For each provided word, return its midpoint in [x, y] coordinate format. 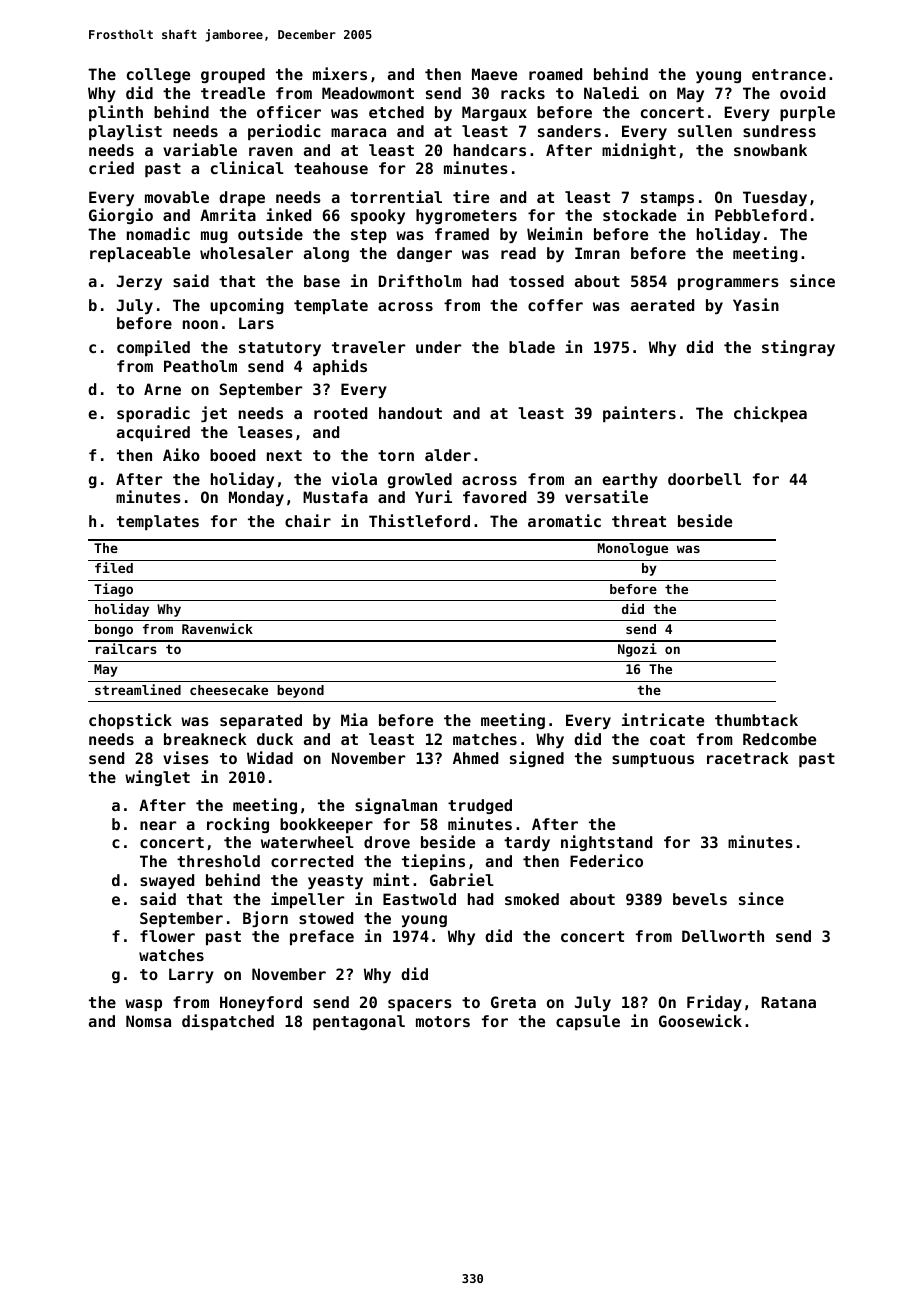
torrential [396, 196]
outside [270, 233]
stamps [667, 199]
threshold [218, 861]
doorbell [704, 479]
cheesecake [229, 690]
